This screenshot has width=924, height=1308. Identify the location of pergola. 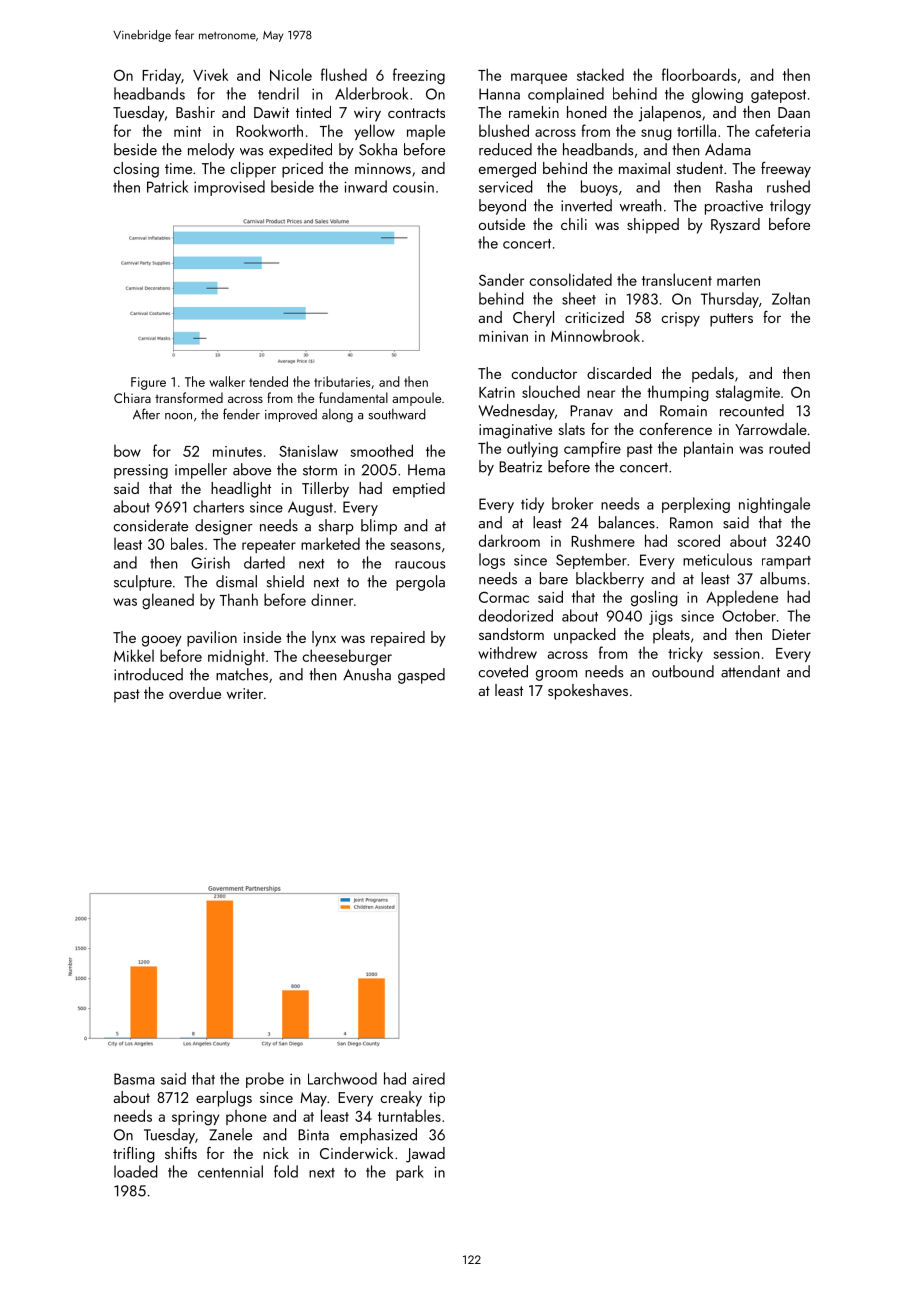
(420, 583).
